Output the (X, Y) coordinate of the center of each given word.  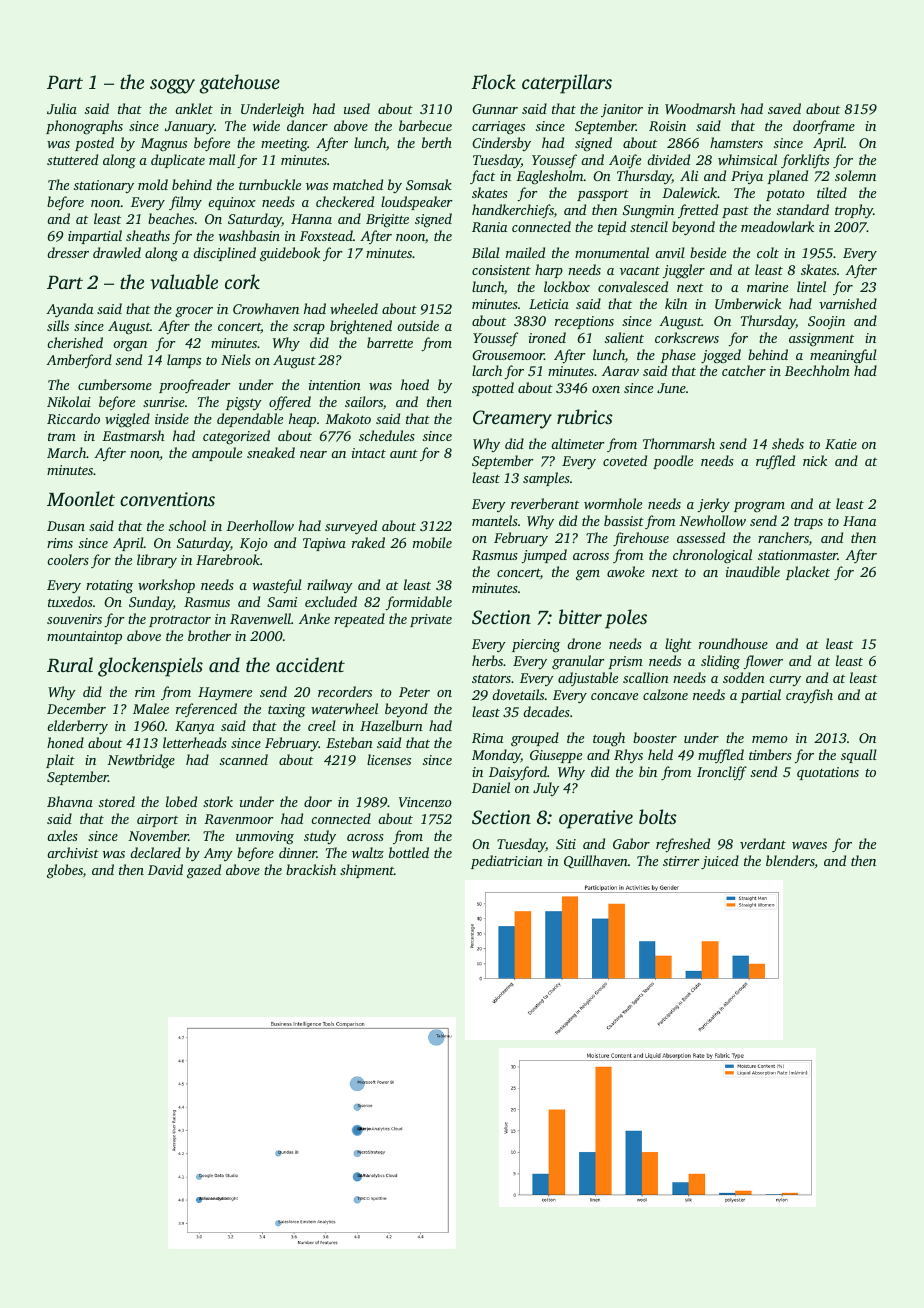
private (431, 620)
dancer (307, 125)
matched (358, 184)
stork (218, 801)
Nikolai (69, 401)
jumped (544, 556)
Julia (62, 108)
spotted (493, 389)
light (678, 645)
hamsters (736, 142)
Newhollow (712, 520)
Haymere (225, 693)
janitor (622, 110)
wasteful (277, 586)
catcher (744, 370)
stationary (104, 186)
